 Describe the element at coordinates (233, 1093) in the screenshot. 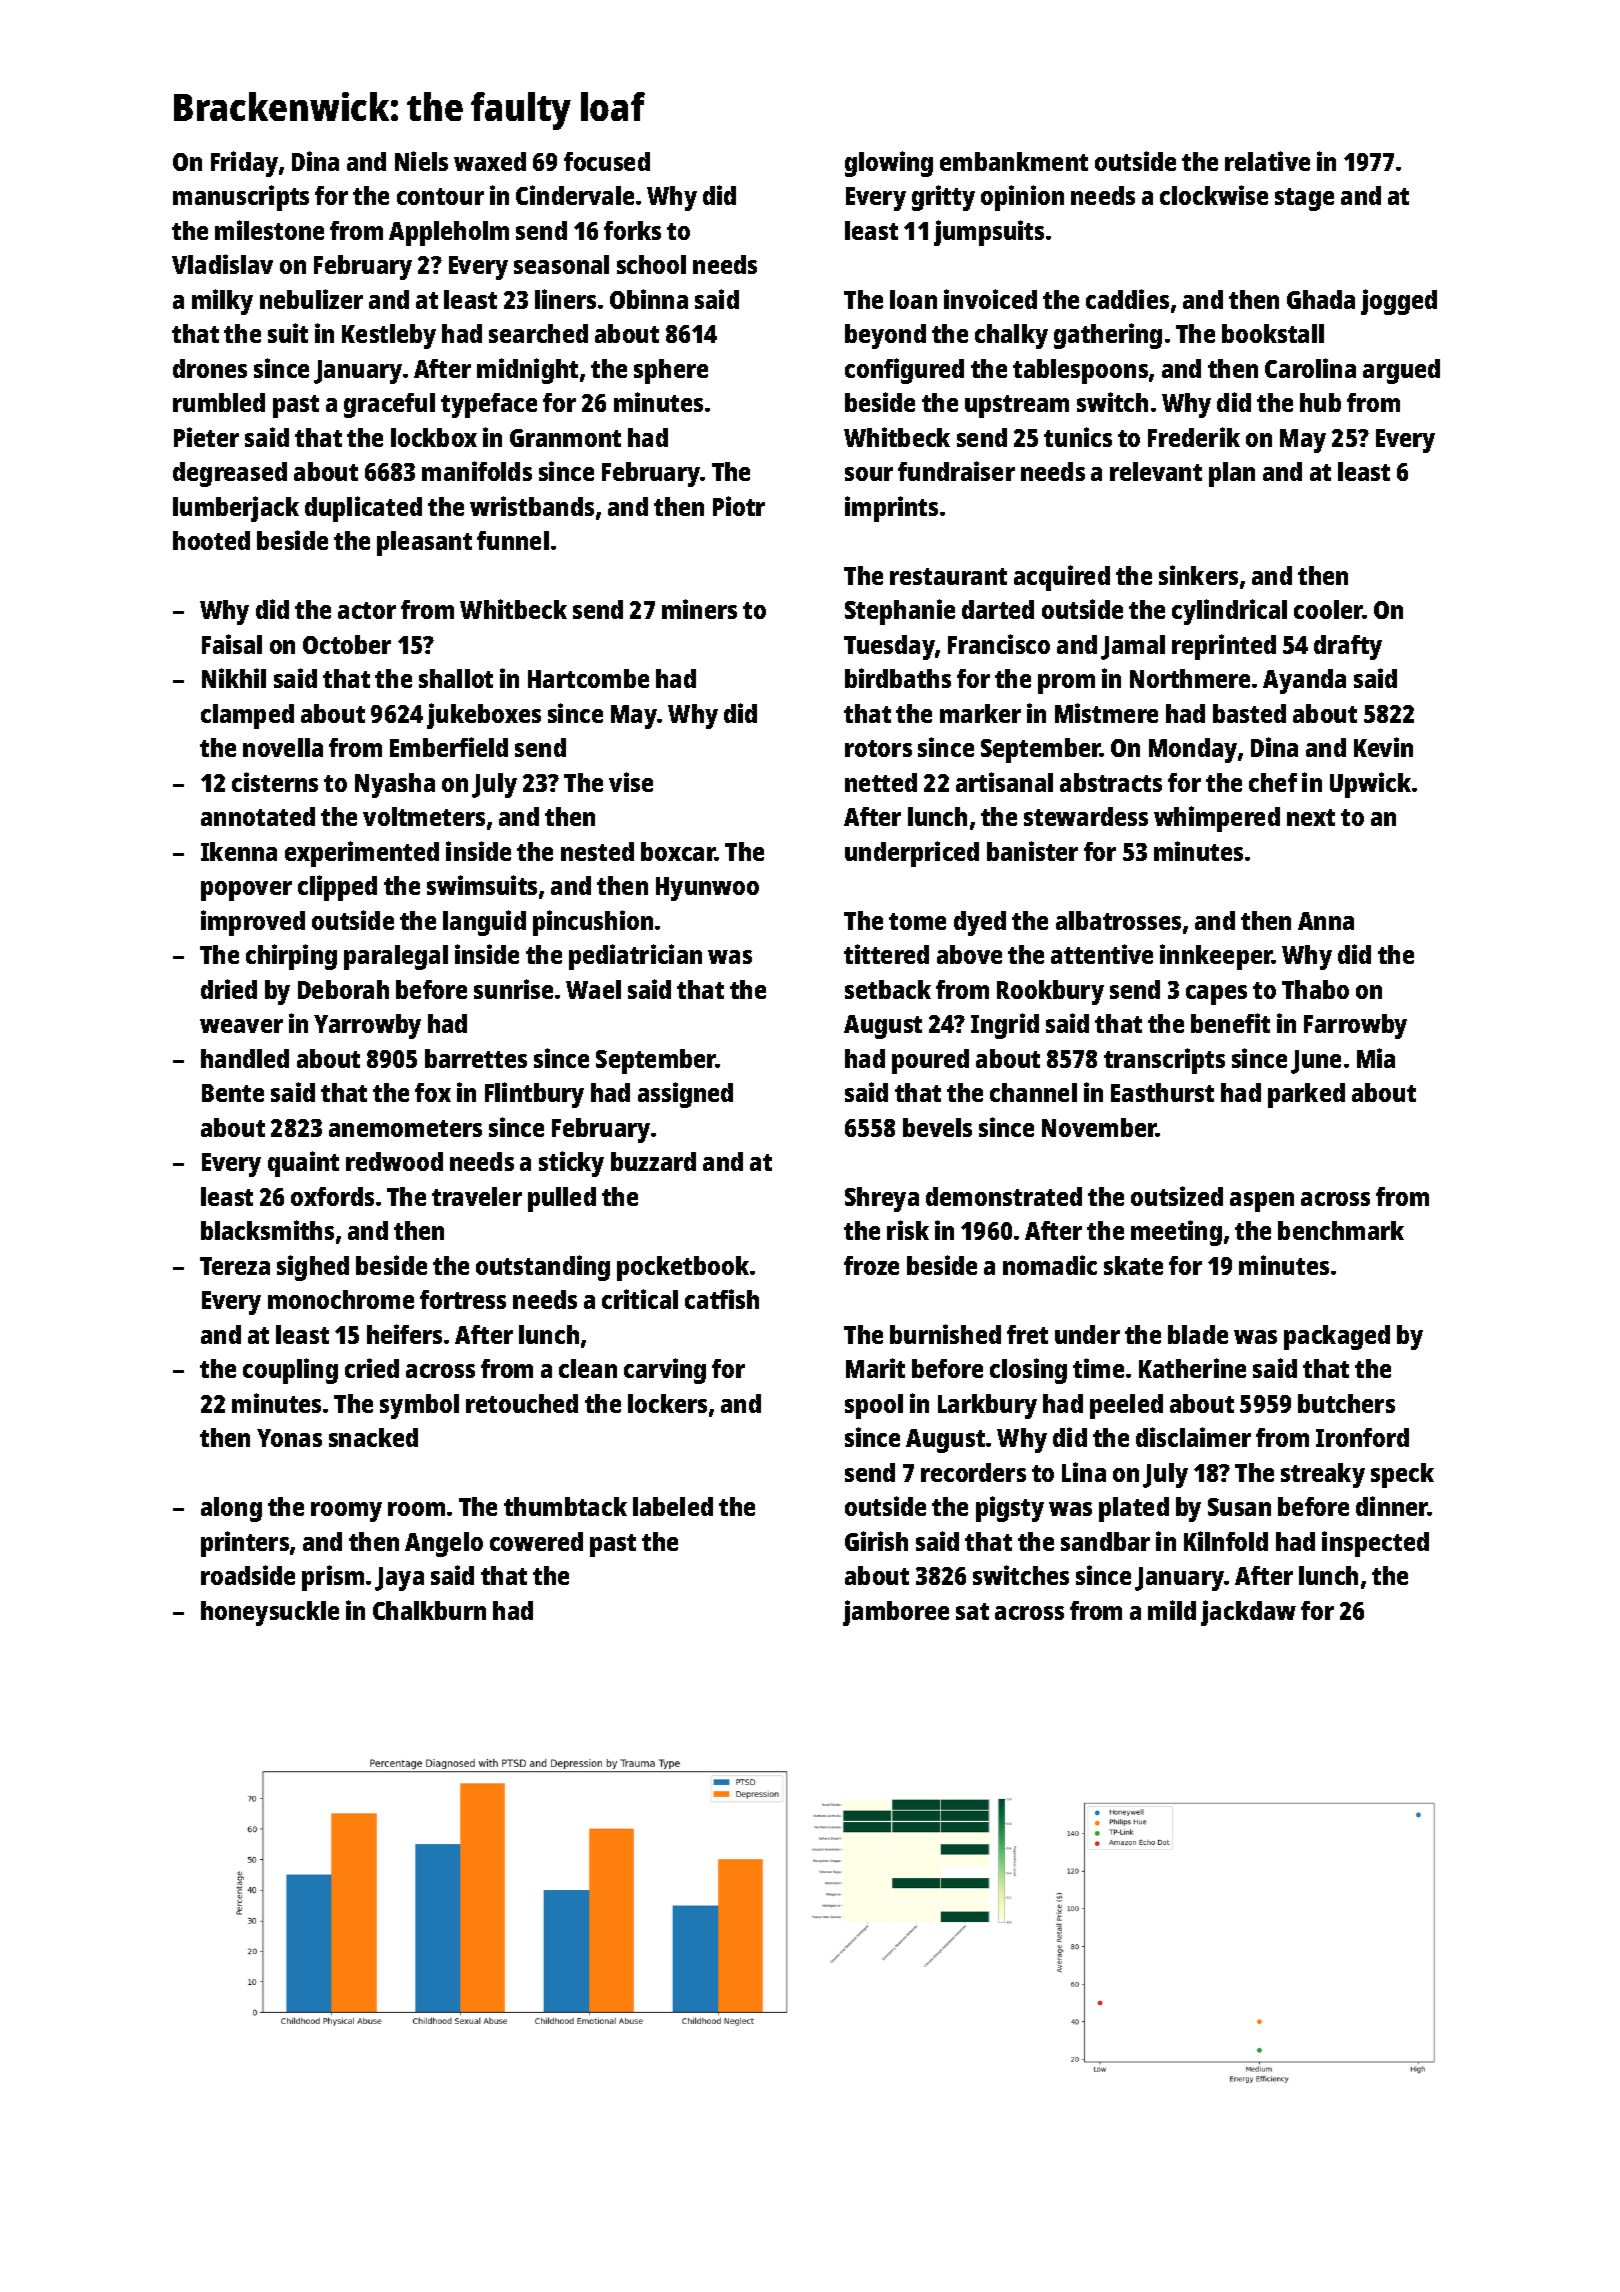

I see `Bente` at that location.
